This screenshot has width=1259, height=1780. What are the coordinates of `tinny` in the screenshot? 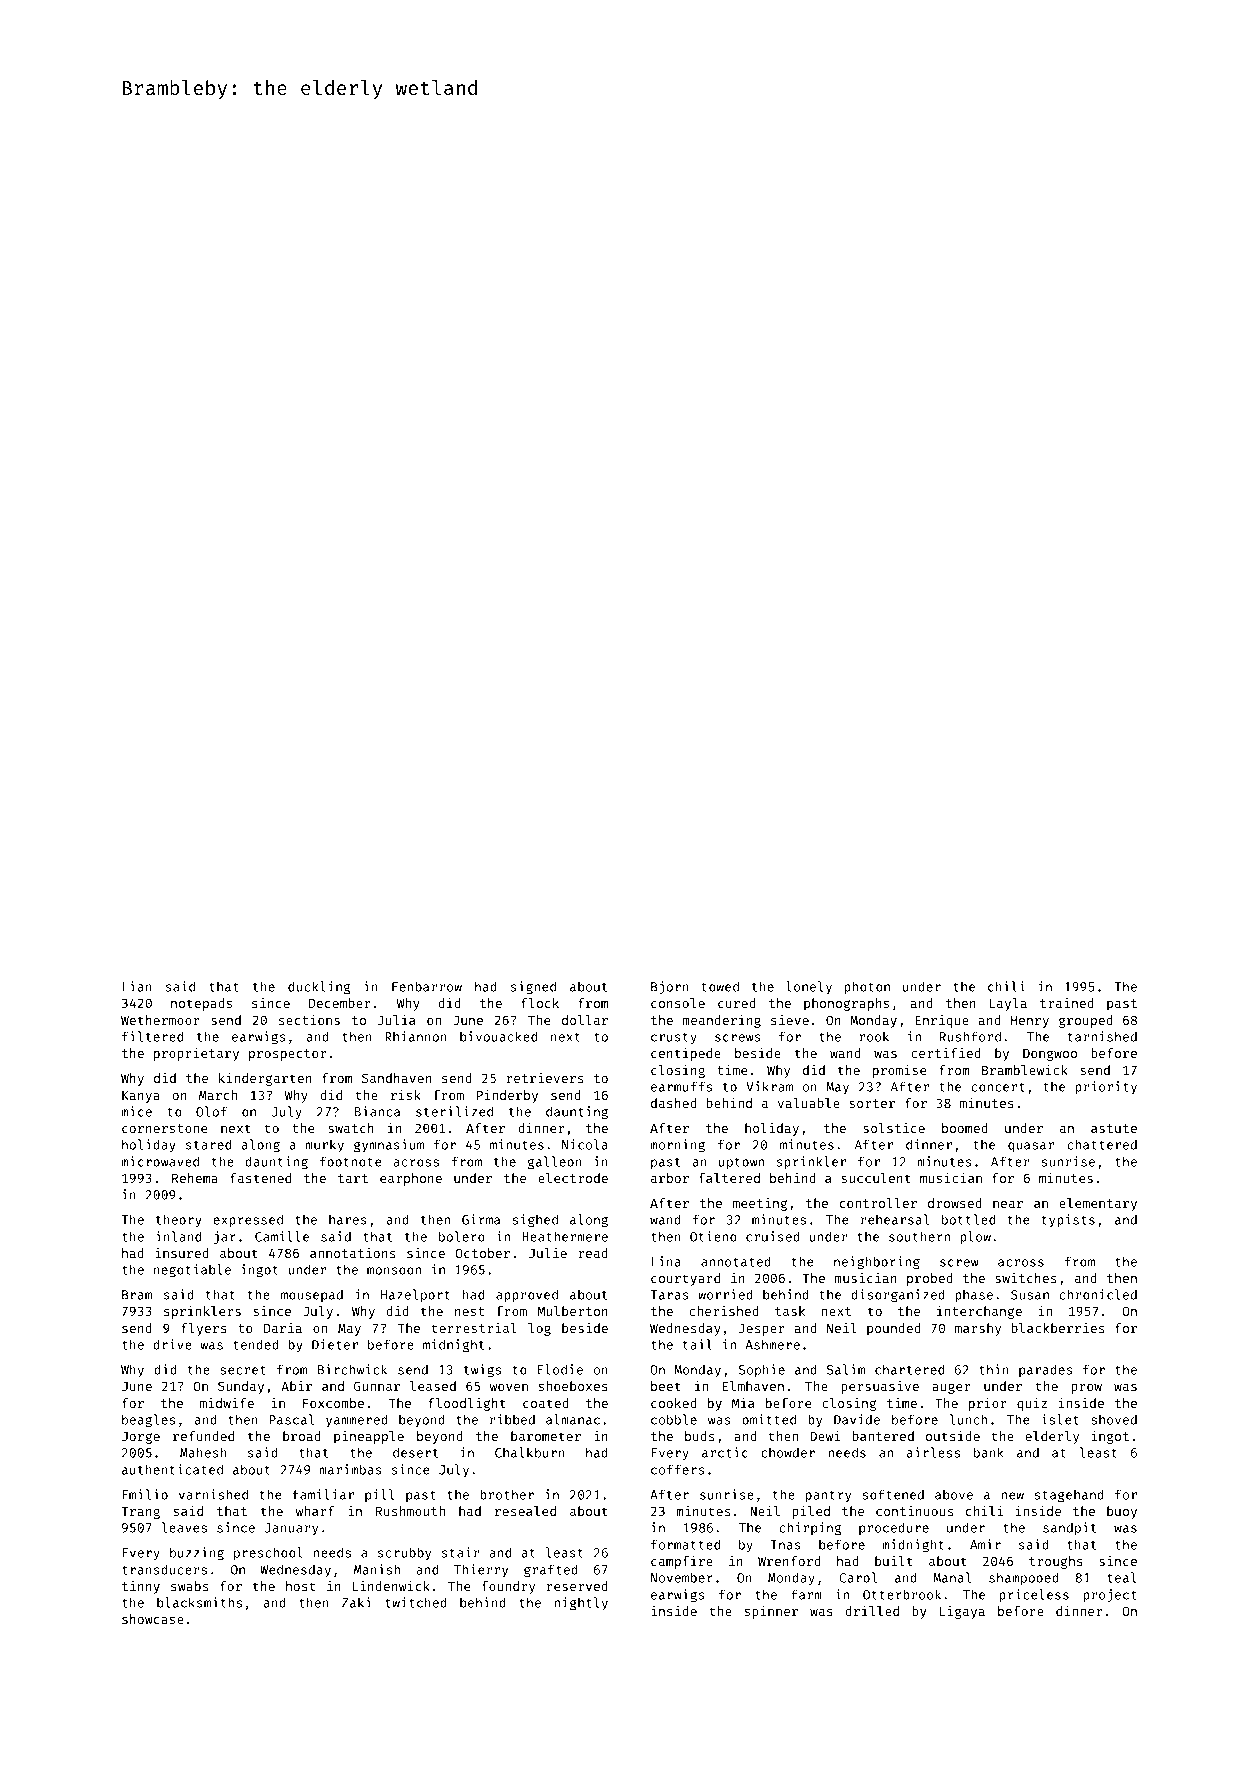 It's located at (141, 1587).
